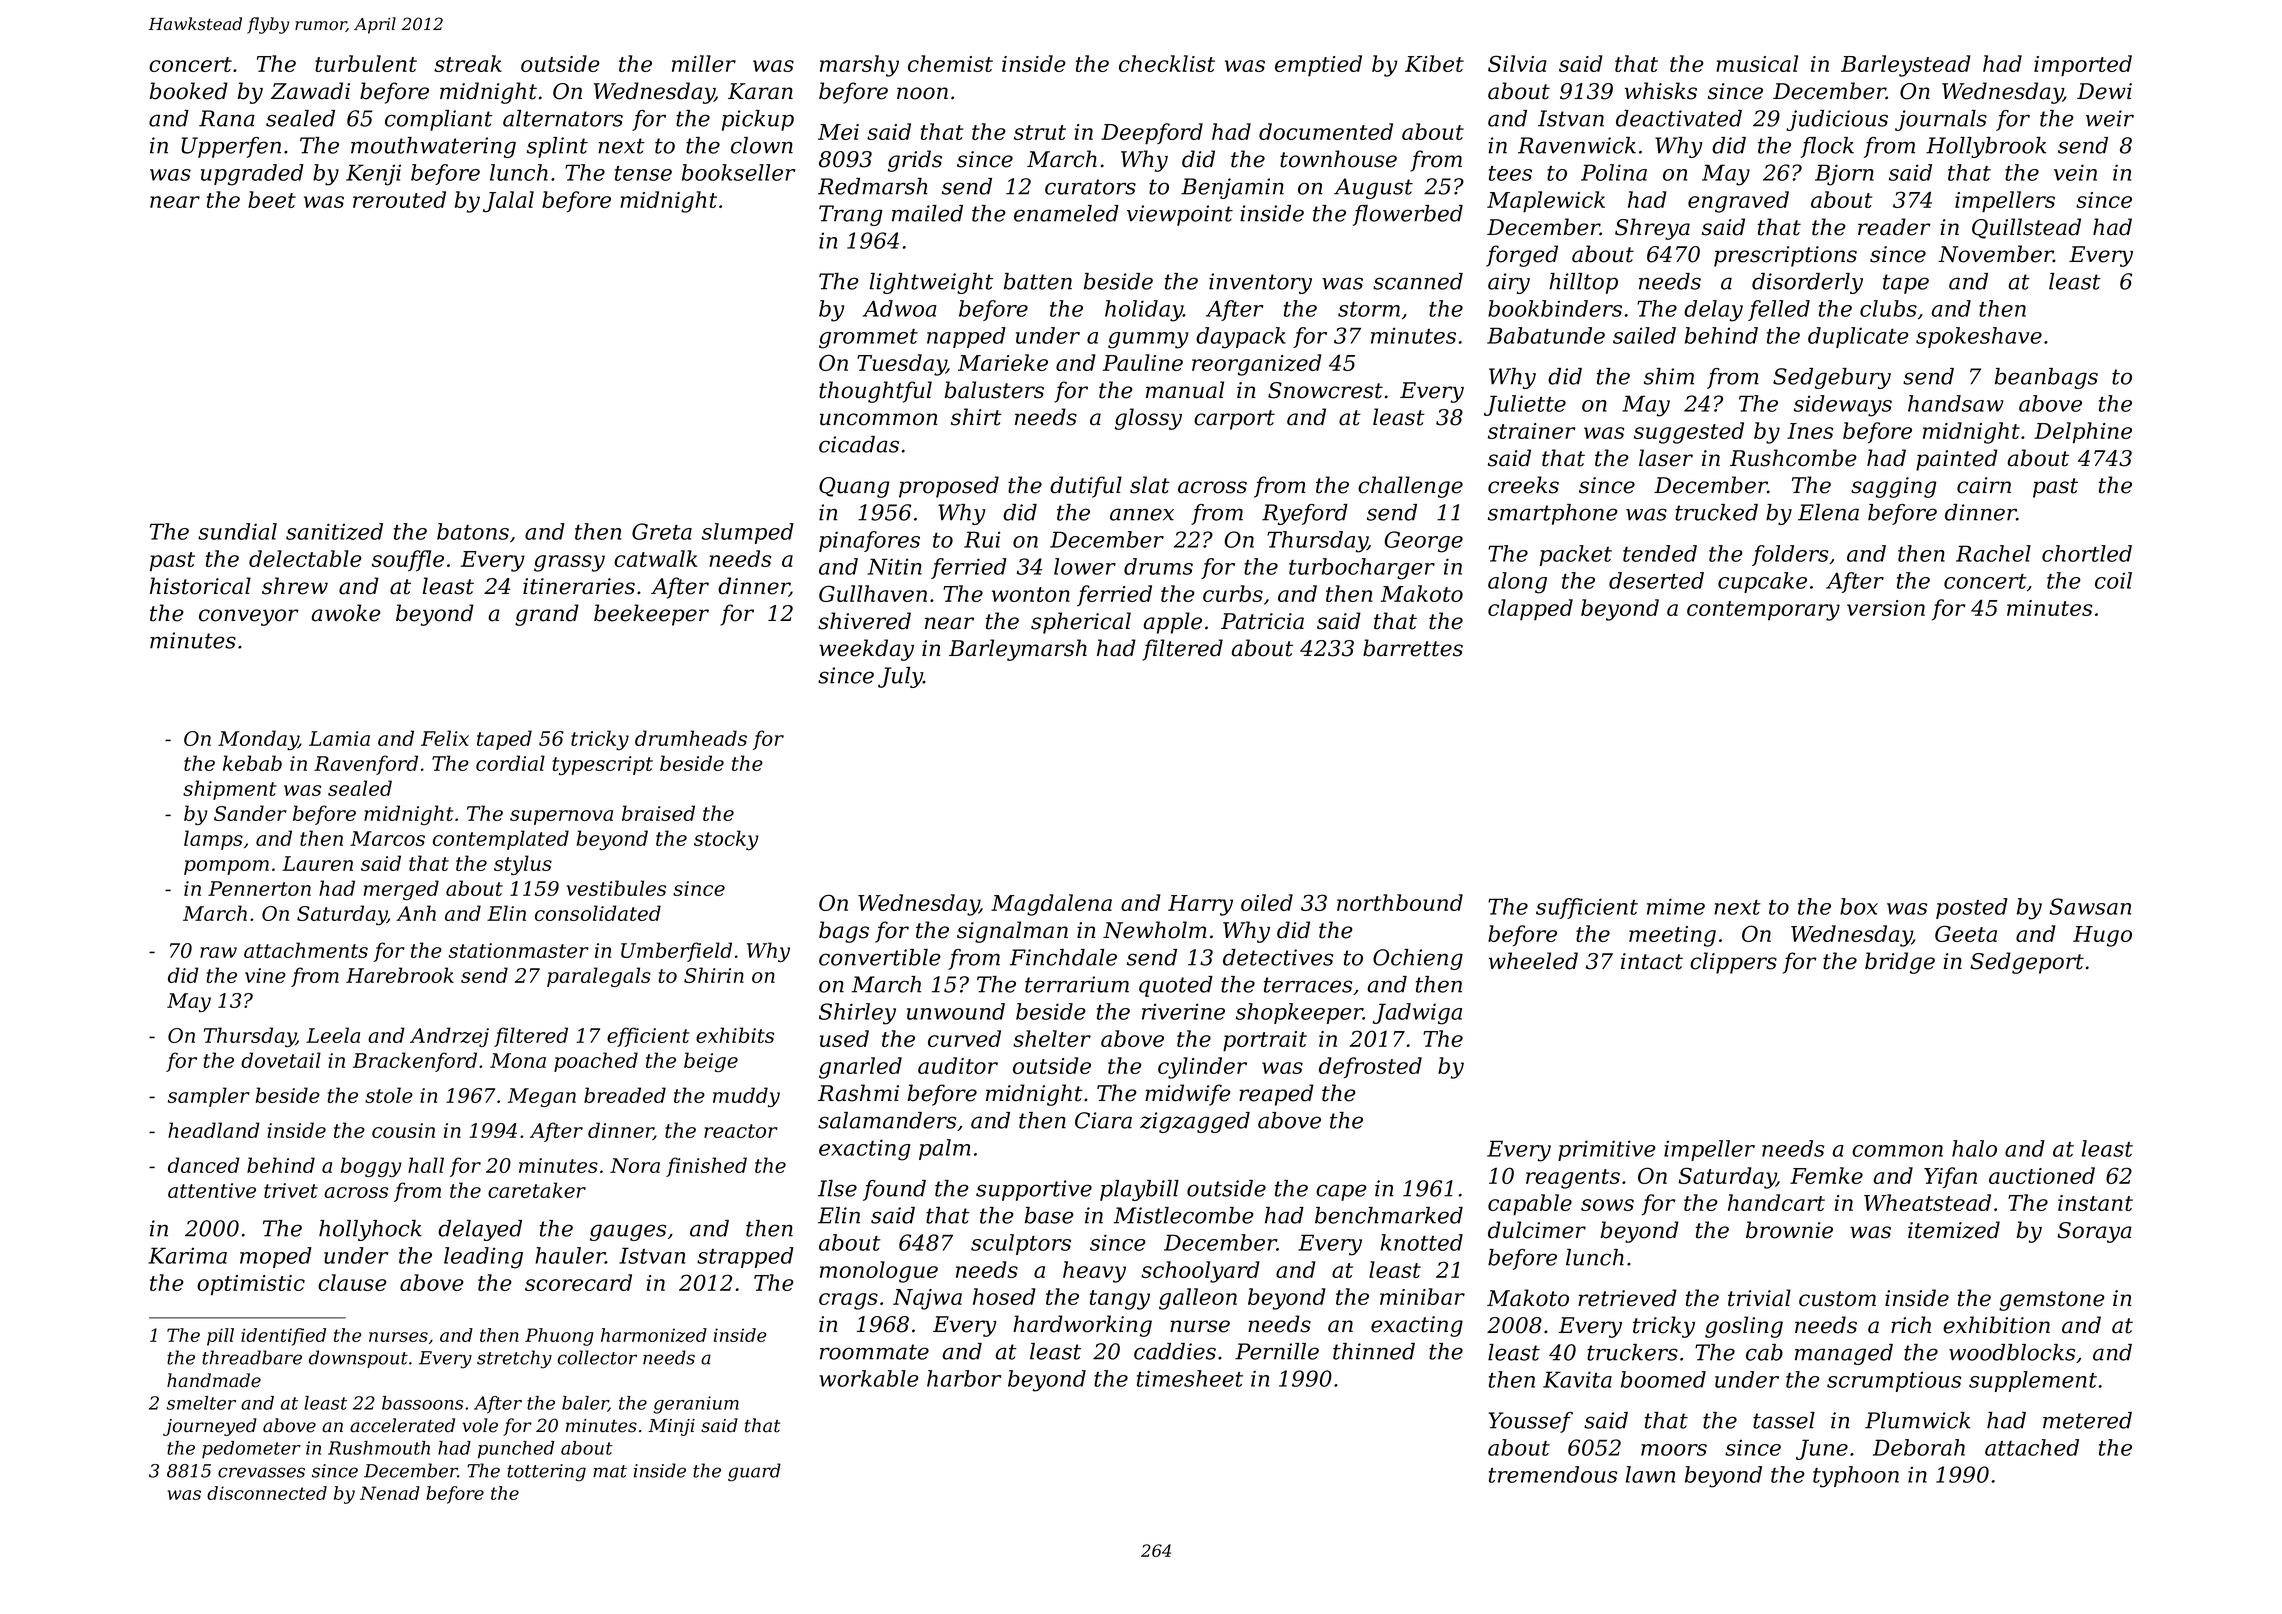  I want to click on bassoons, so click(422, 1403).
